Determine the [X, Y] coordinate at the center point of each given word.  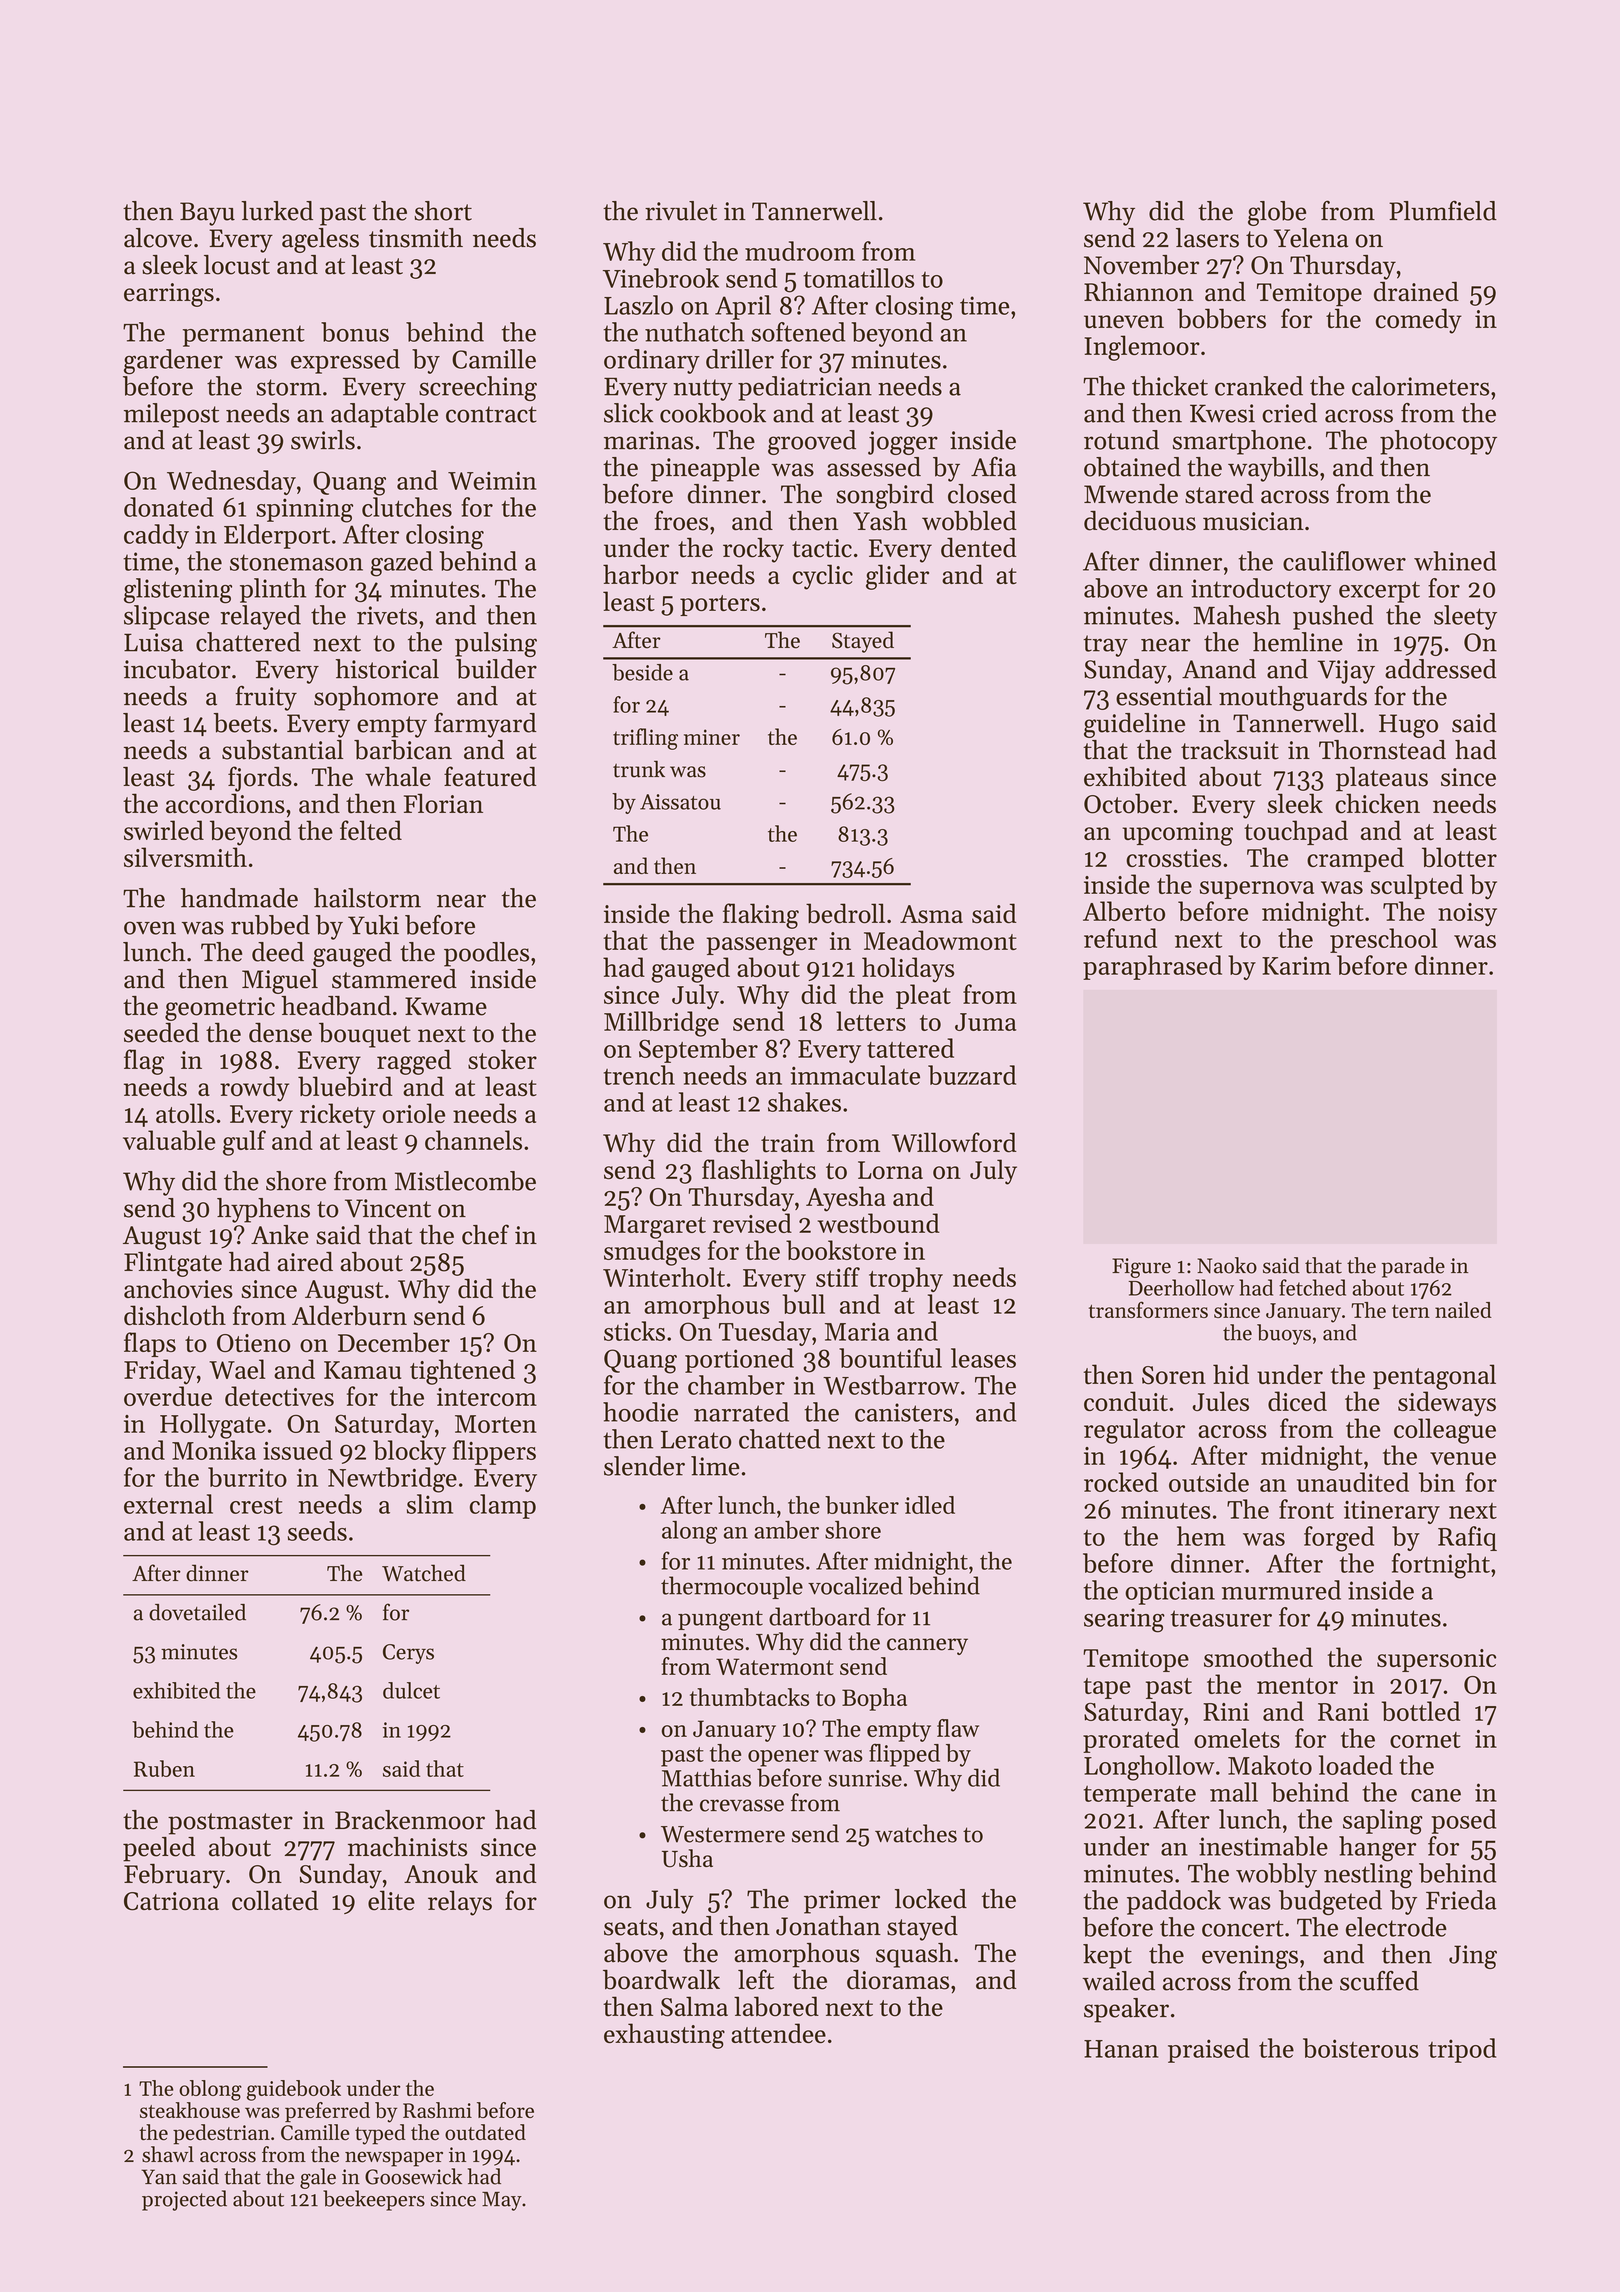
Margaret [655, 1227]
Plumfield [1443, 210]
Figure [1141, 1268]
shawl [168, 2154]
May [502, 2201]
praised [1208, 2050]
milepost [171, 415]
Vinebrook [661, 278]
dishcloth [175, 1315]
